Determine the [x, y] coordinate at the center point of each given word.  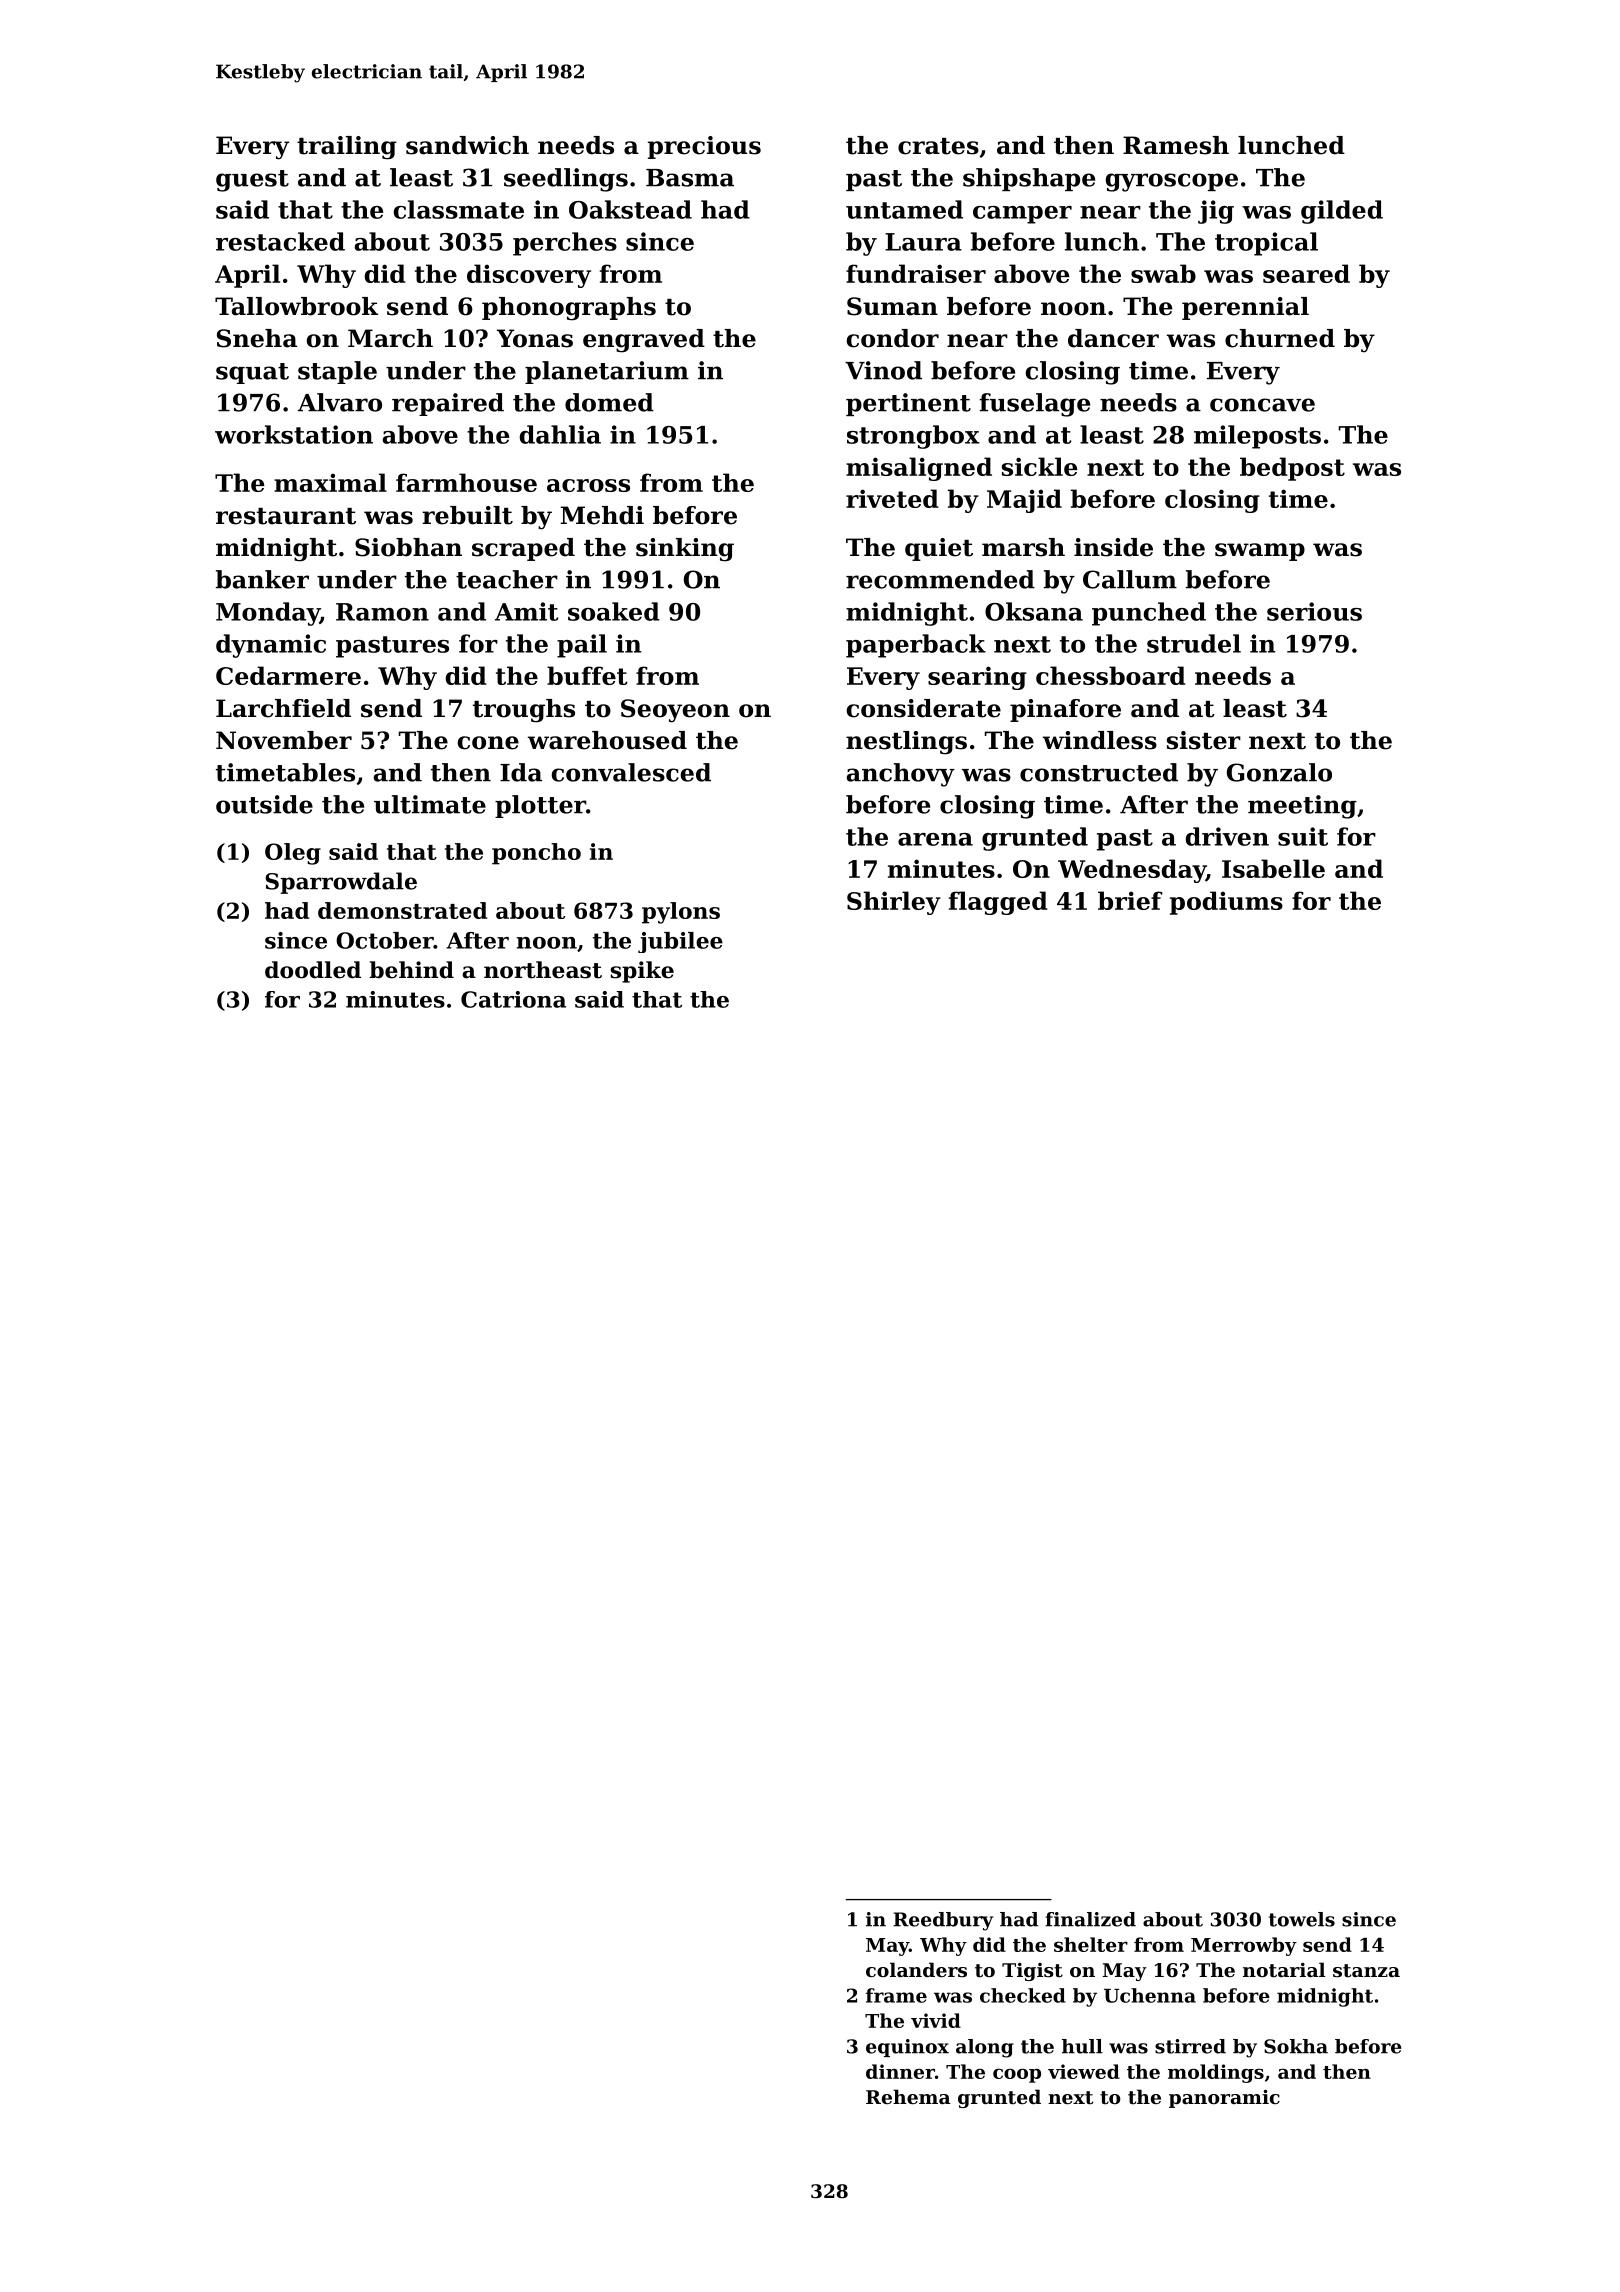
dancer [1113, 338]
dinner [900, 2071]
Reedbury [943, 1921]
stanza [1366, 1971]
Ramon [382, 612]
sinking [685, 550]
